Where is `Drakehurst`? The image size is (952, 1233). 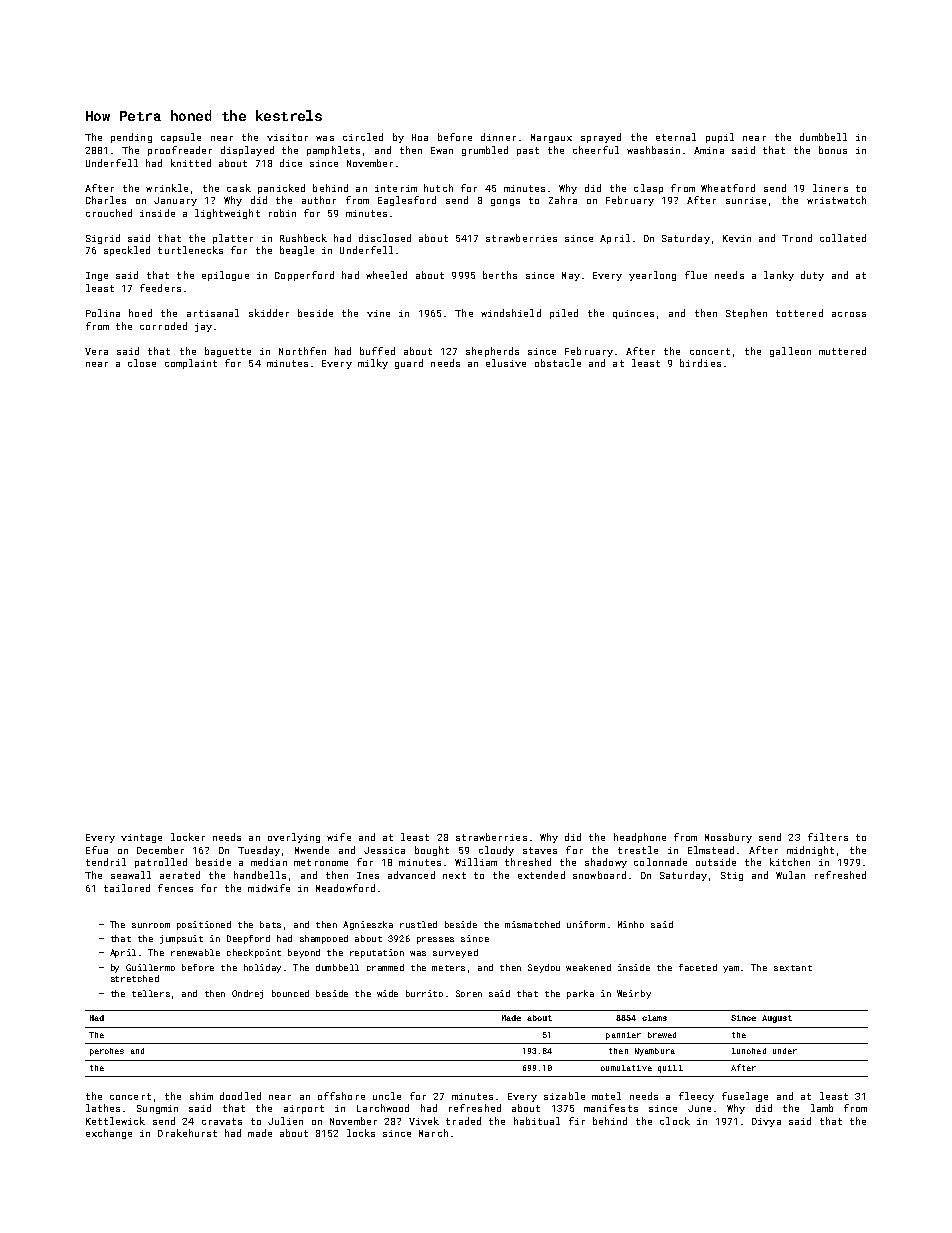 Drakehurst is located at coordinates (187, 1133).
